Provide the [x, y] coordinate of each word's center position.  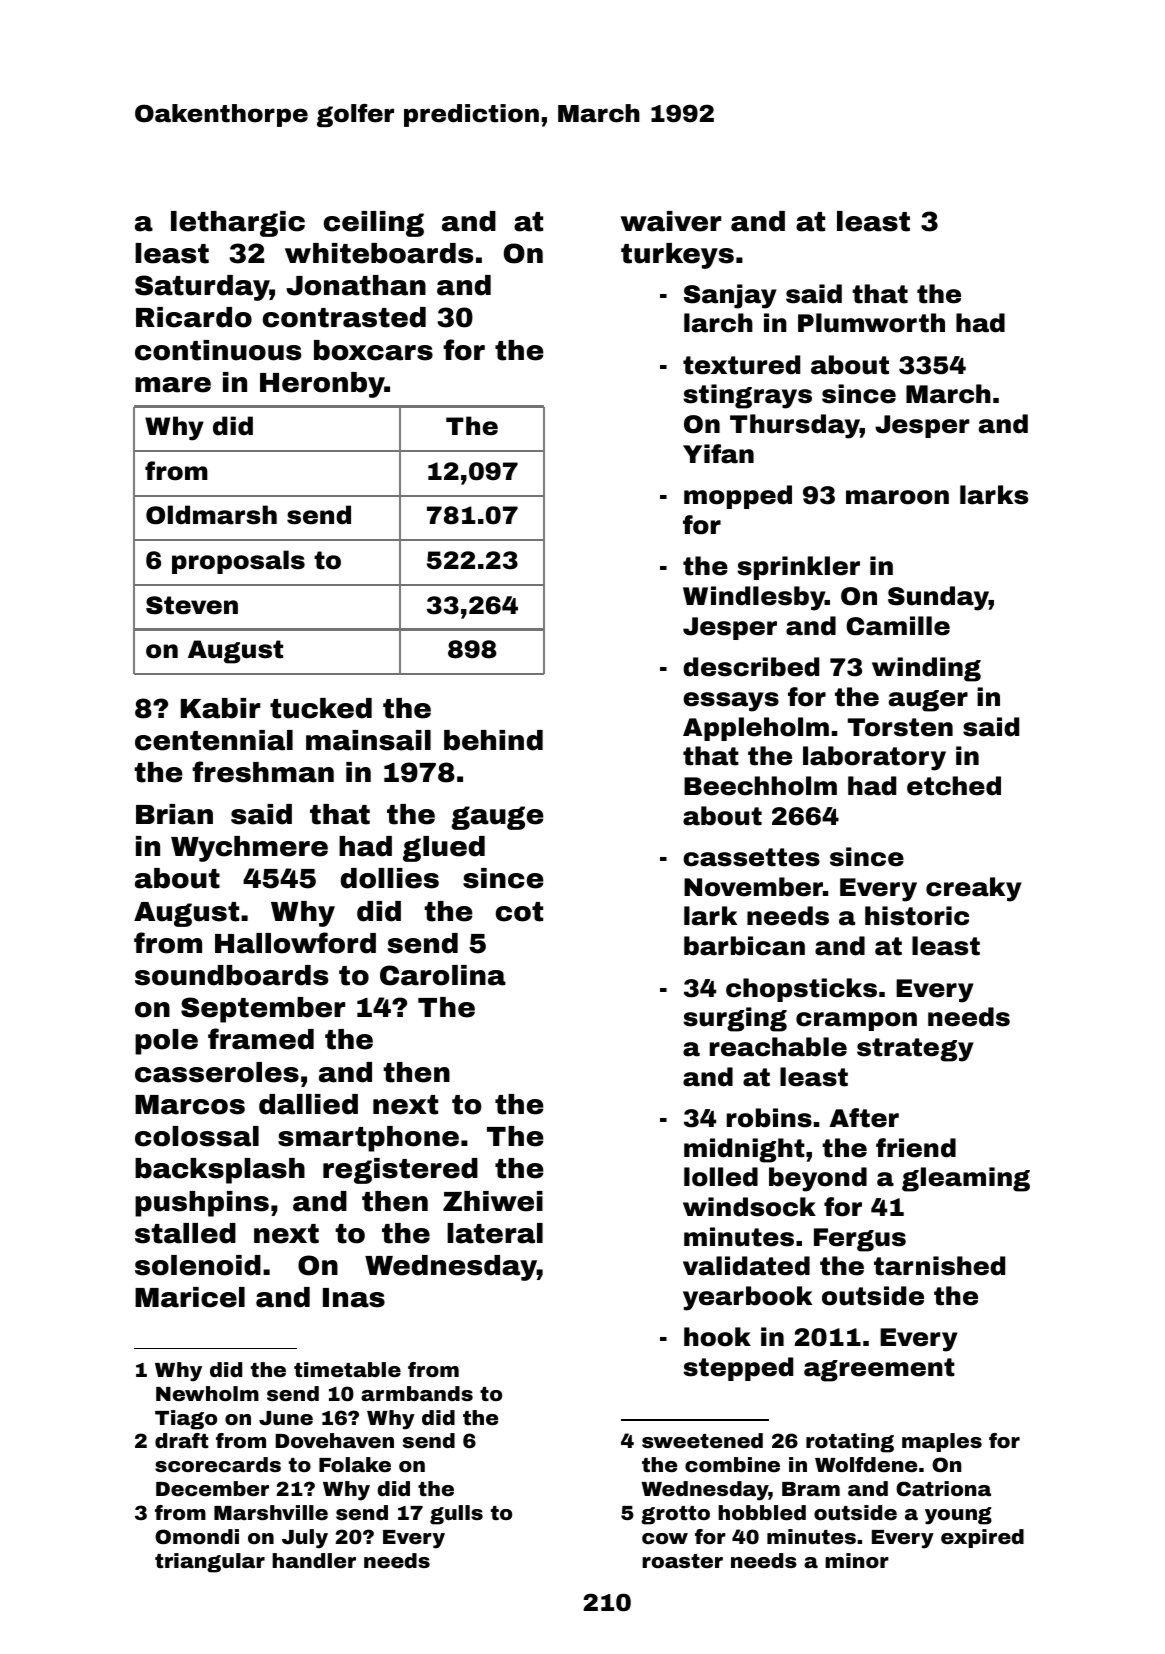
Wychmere [249, 849]
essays [731, 702]
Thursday [795, 426]
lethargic [238, 224]
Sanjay [730, 296]
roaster [682, 1561]
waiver [670, 221]
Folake [355, 1464]
